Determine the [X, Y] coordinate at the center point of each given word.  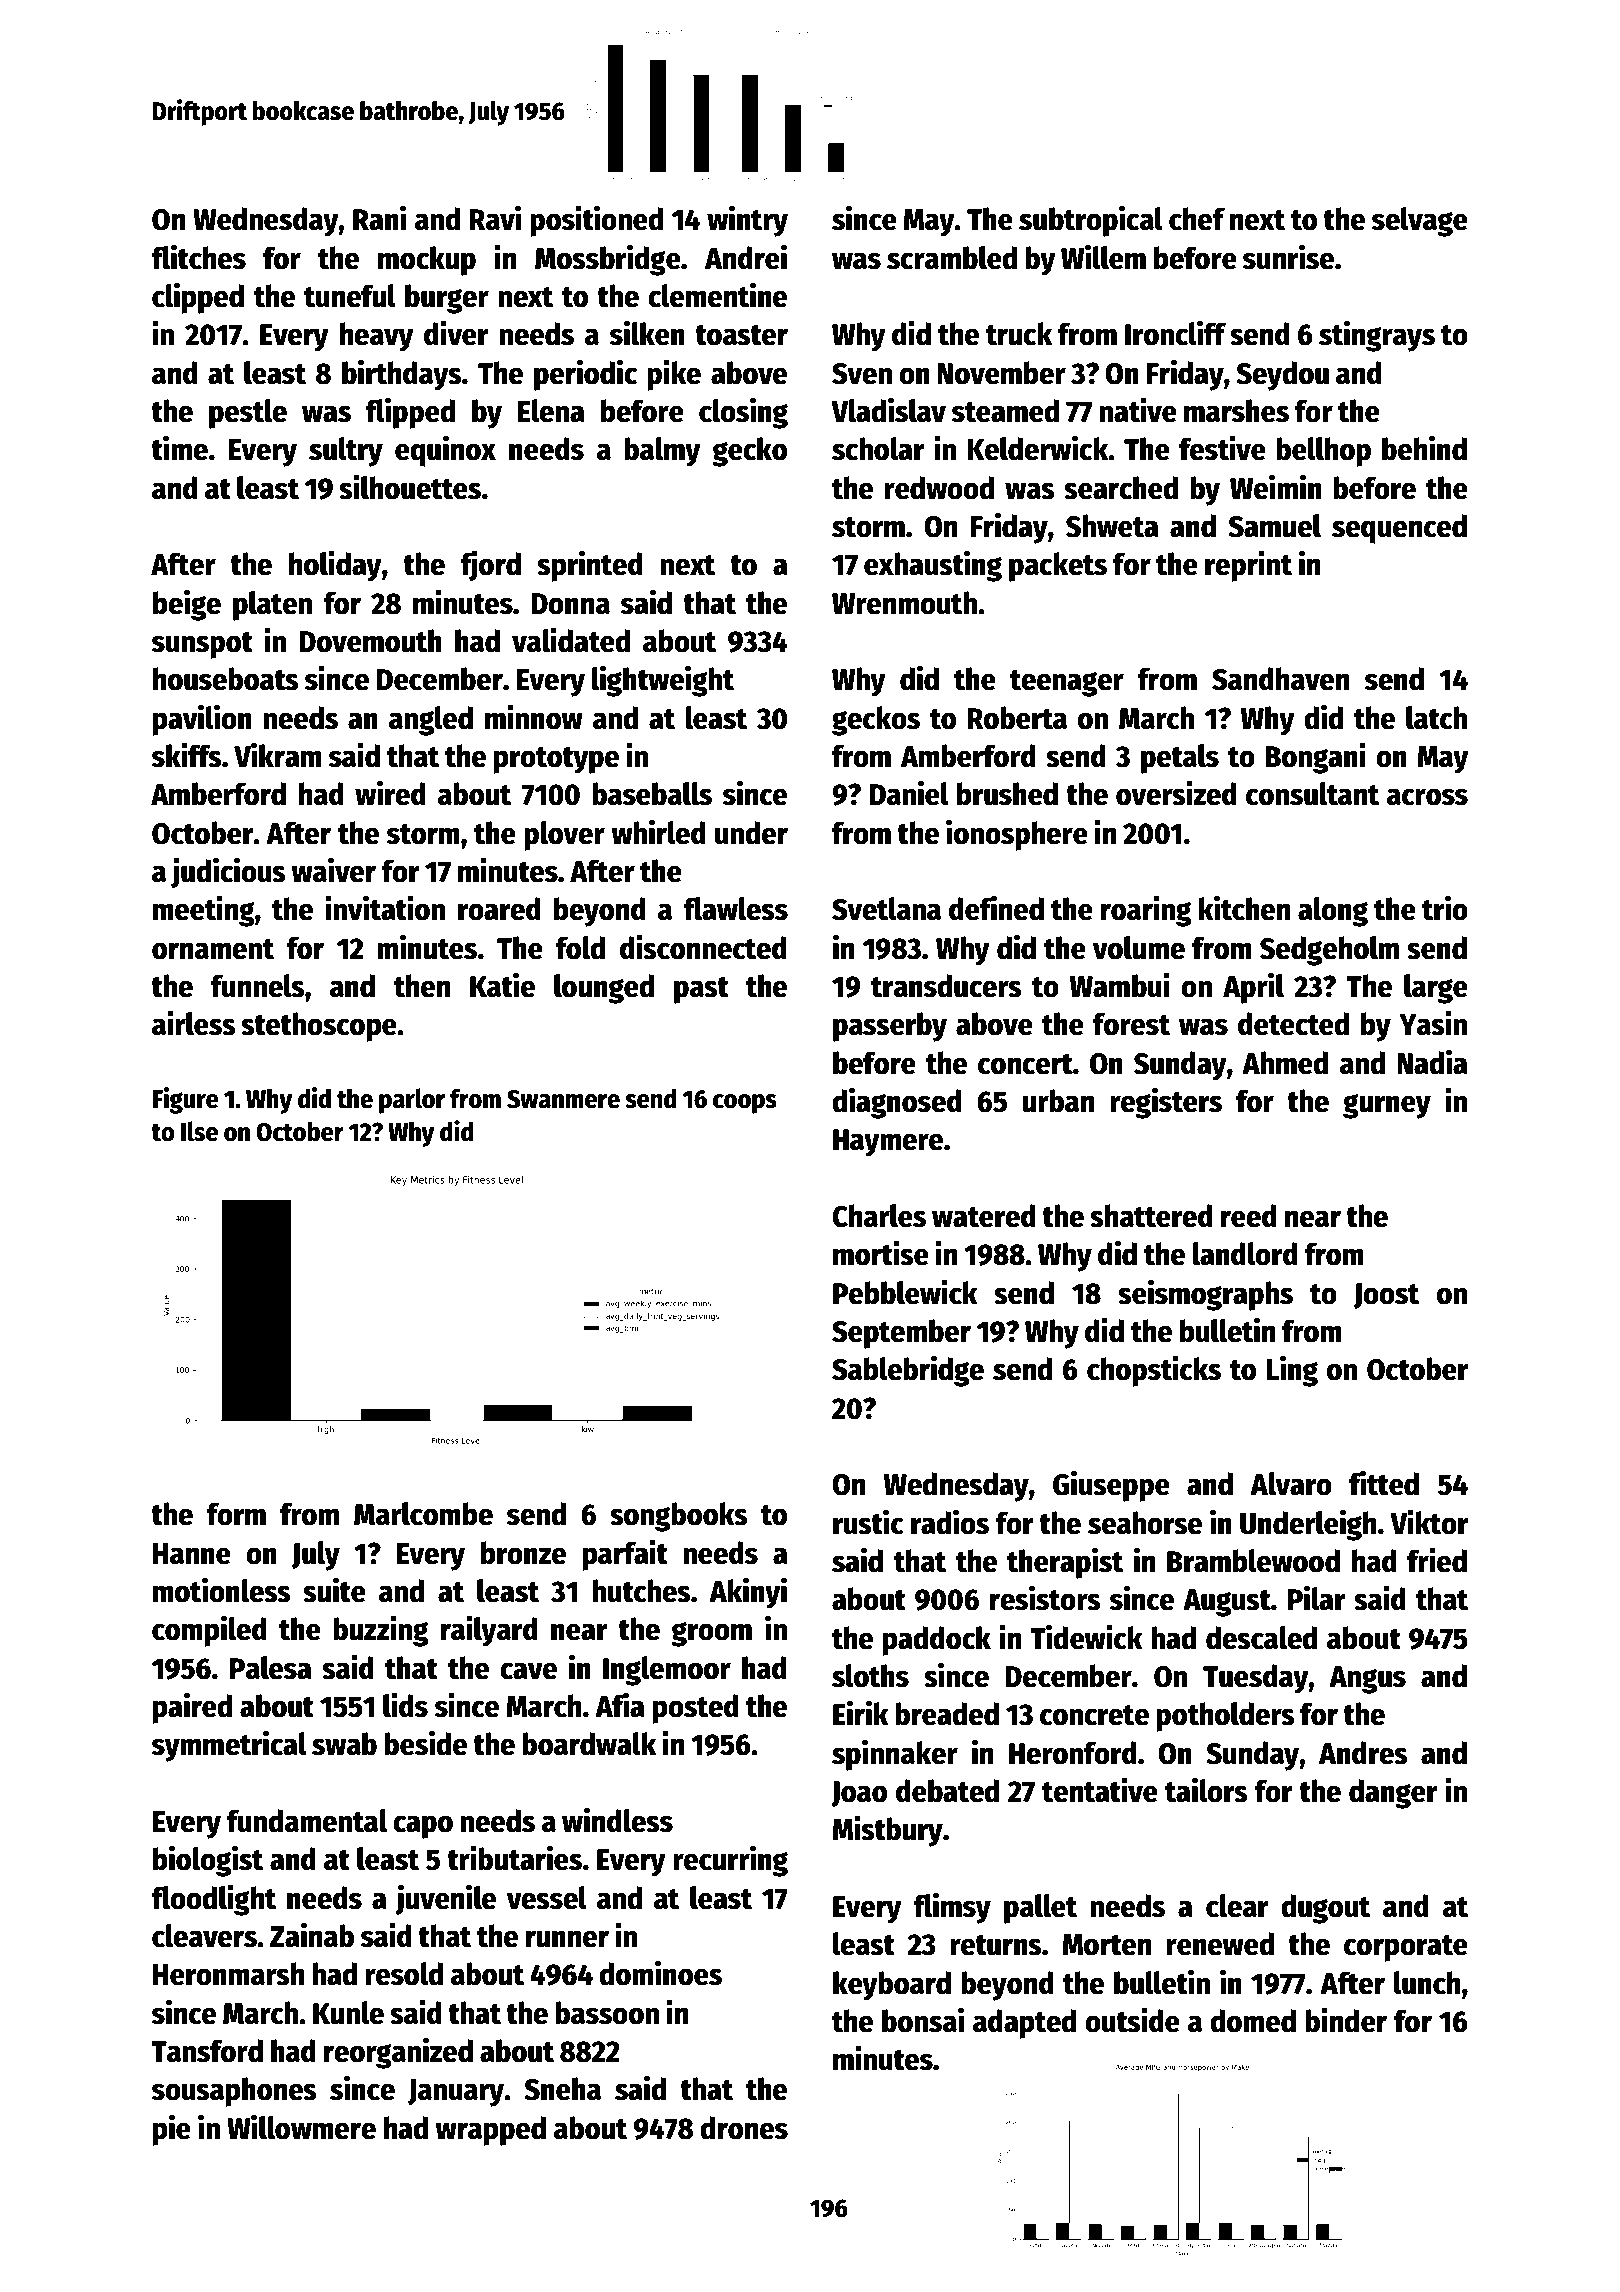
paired [192, 1708]
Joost [1386, 1296]
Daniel [909, 793]
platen [272, 606]
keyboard [892, 1986]
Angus [1367, 1680]
